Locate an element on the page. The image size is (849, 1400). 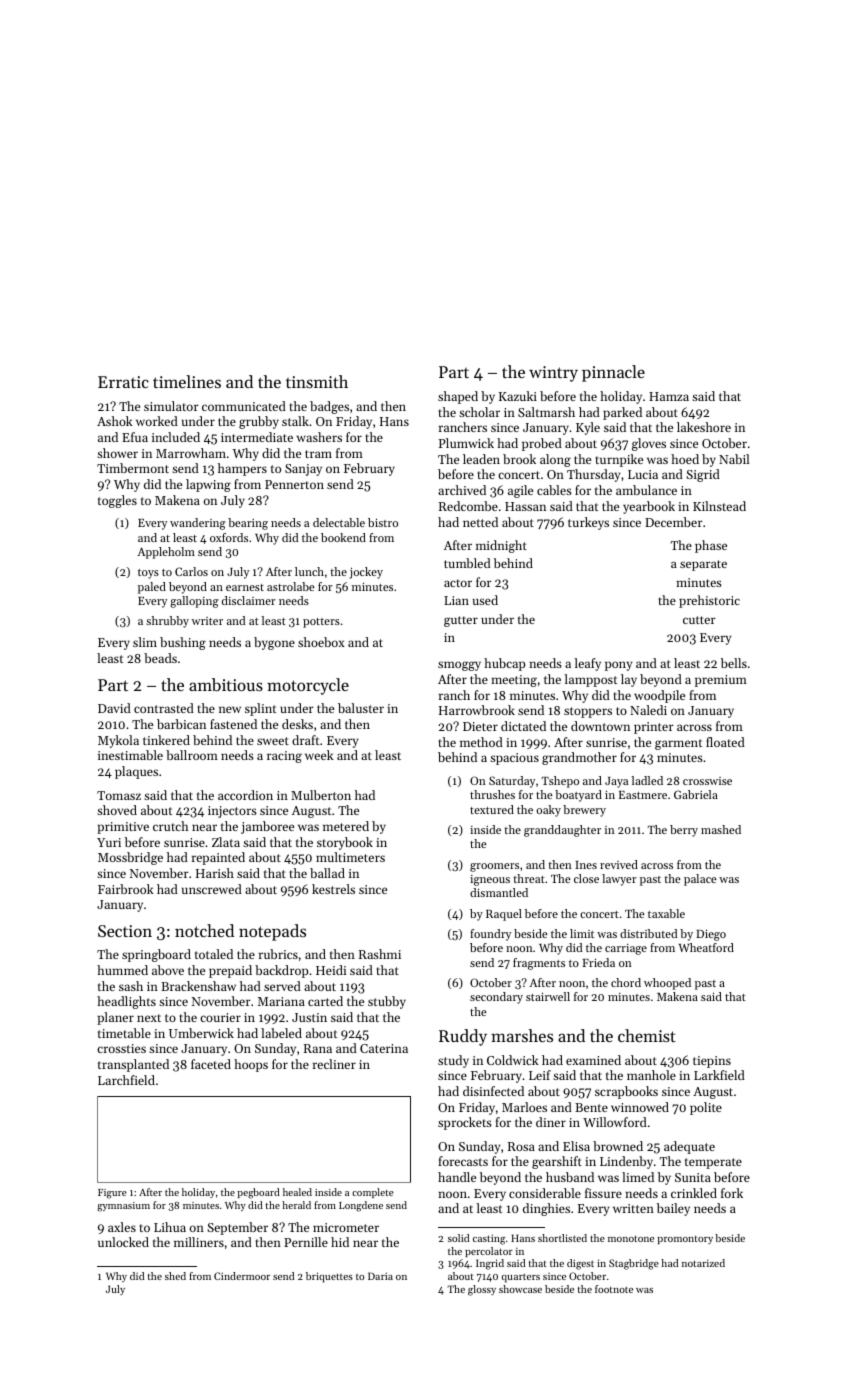
Hamza is located at coordinates (669, 396).
